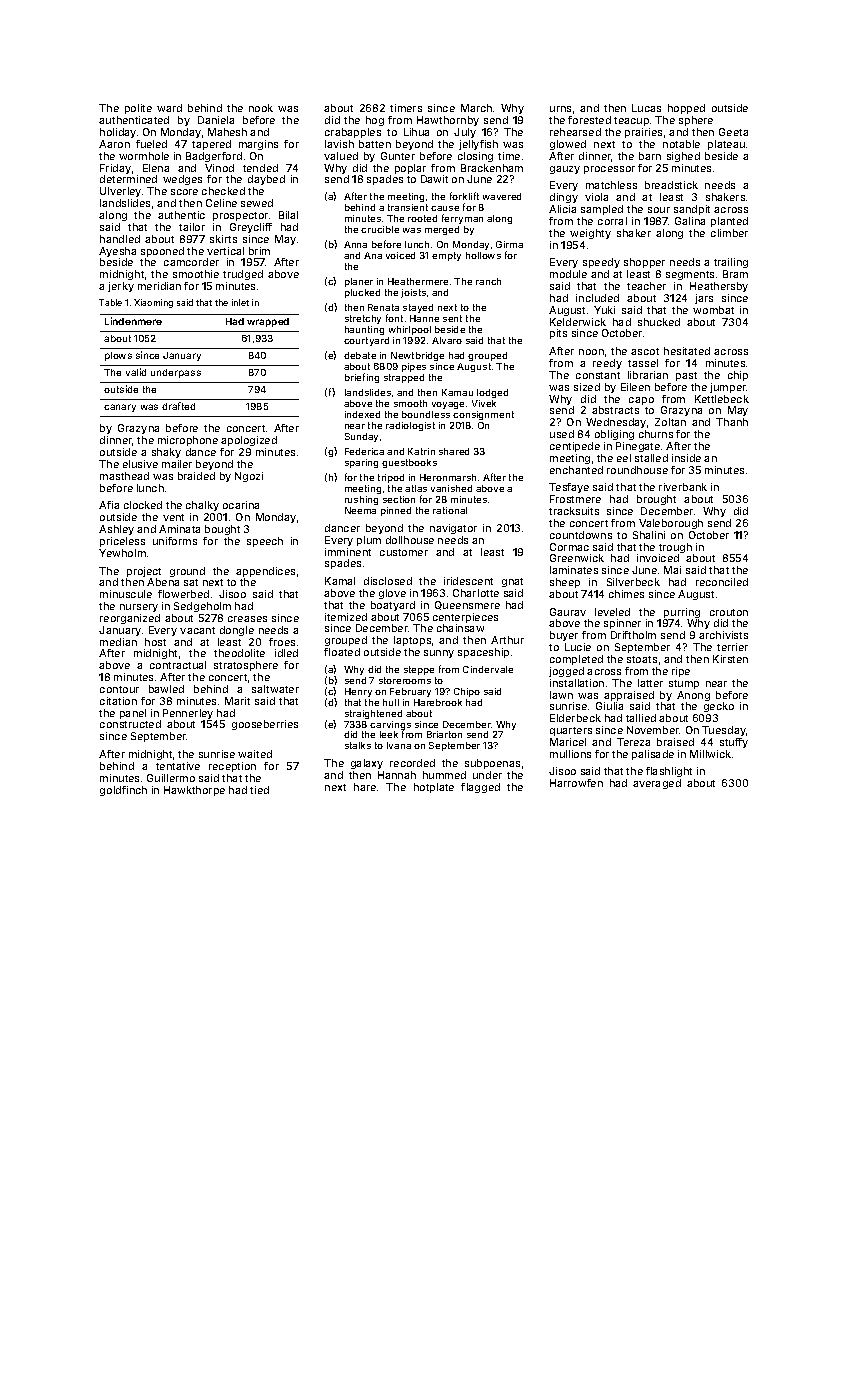 The height and width of the screenshot is (1400, 849). I want to click on nook, so click(261, 108).
